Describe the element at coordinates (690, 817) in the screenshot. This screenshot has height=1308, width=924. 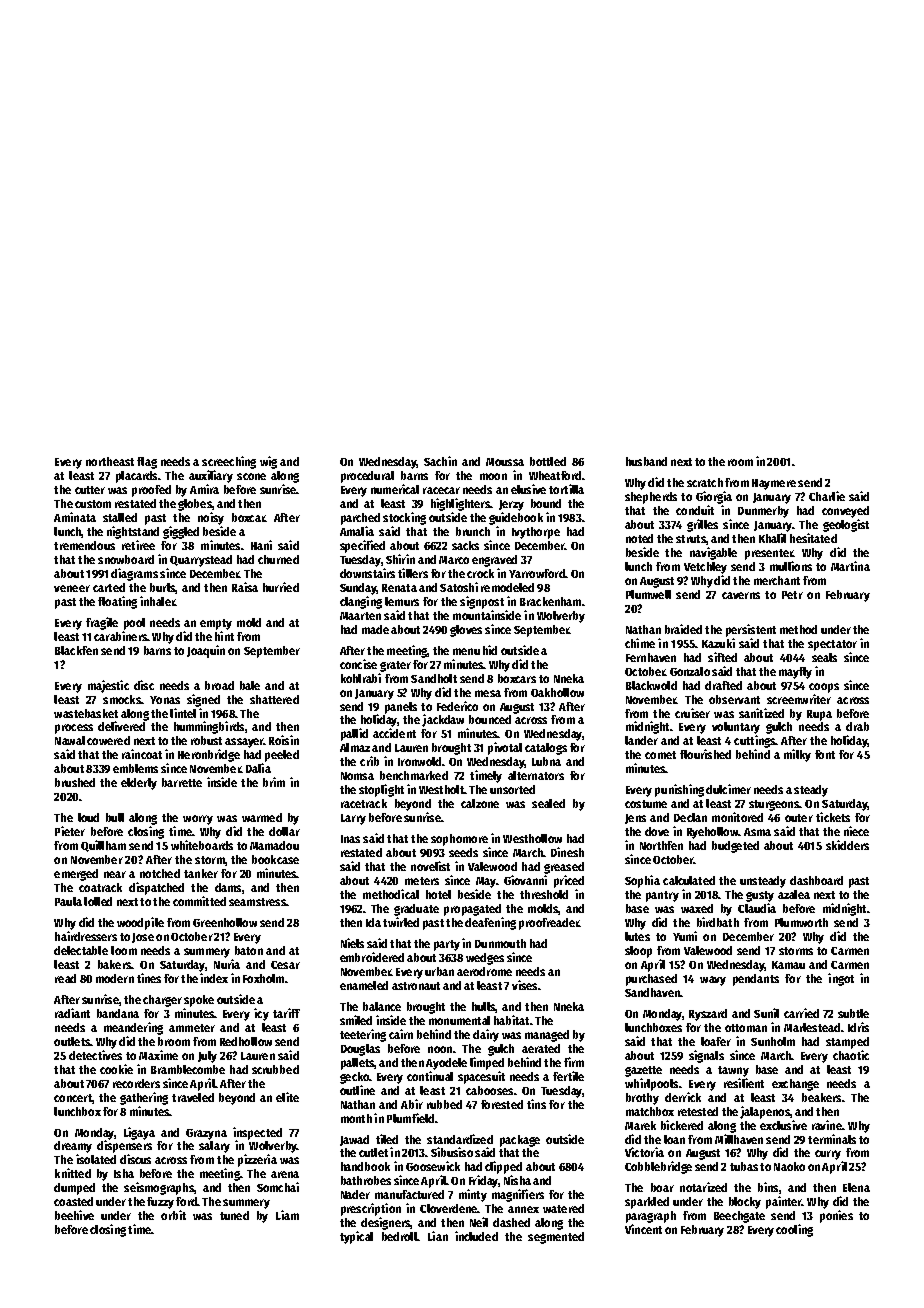
I see `Declan` at that location.
